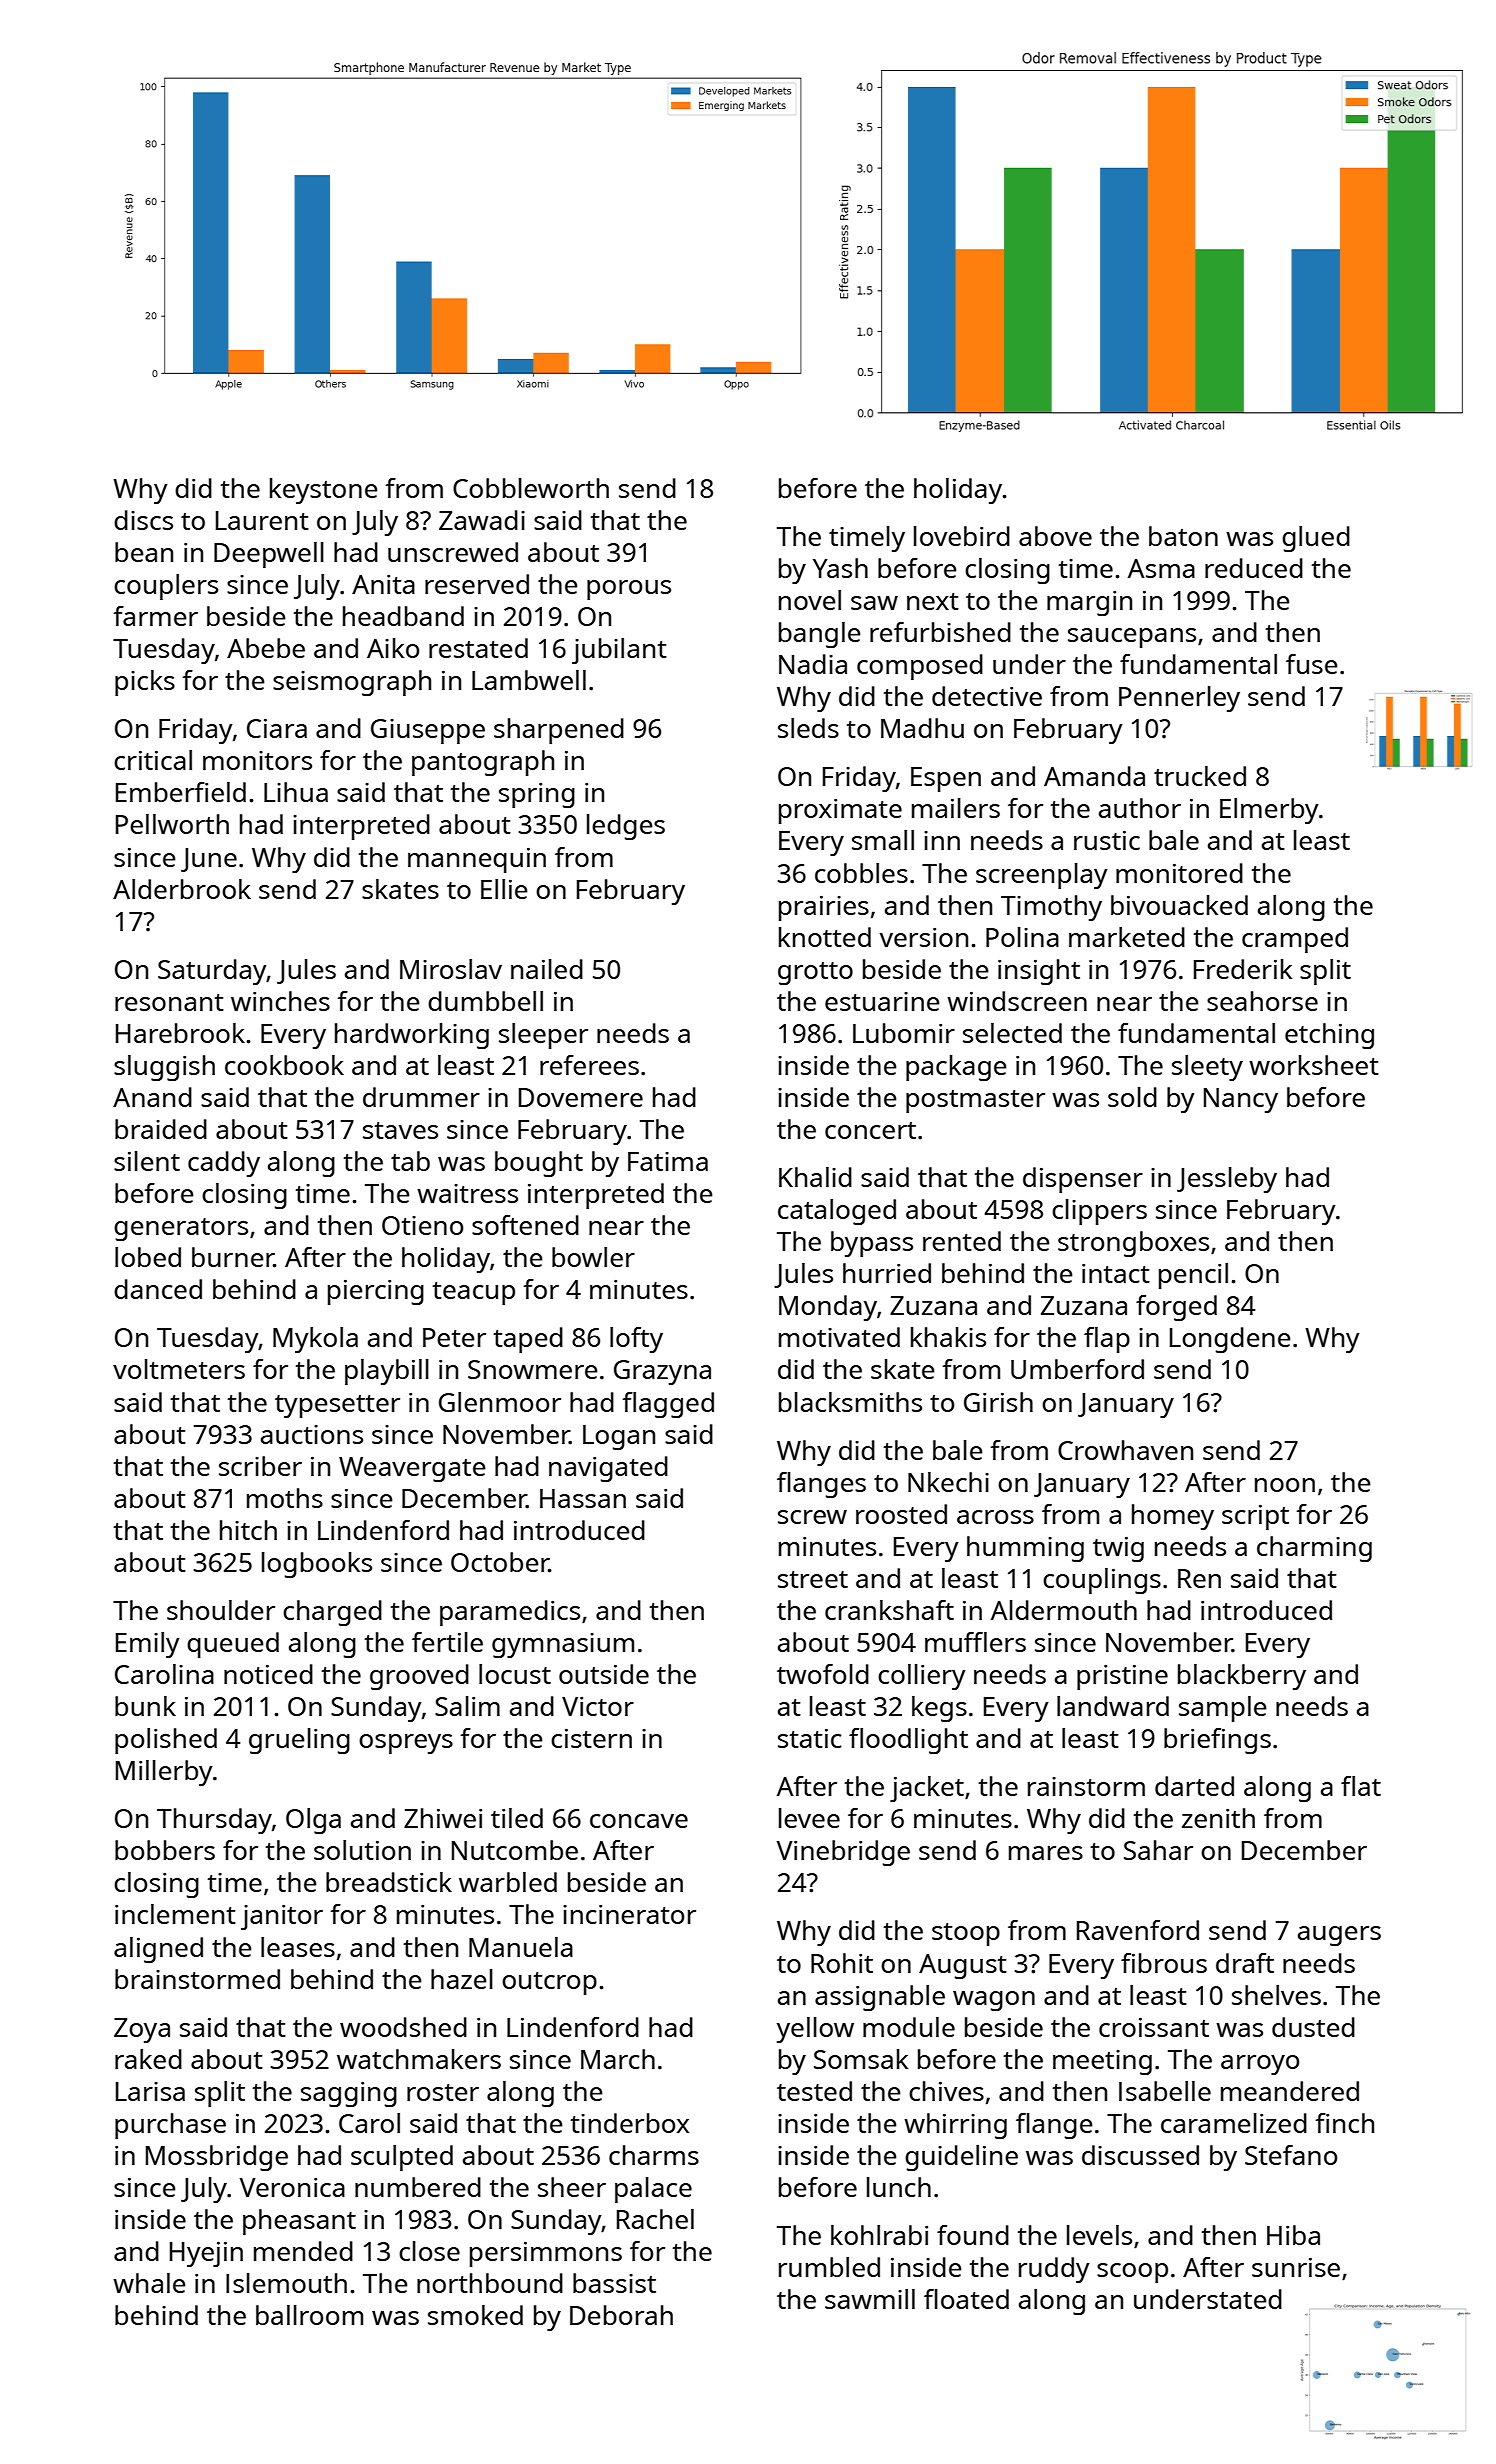 Image resolution: width=1496 pixels, height=2464 pixels. Describe the element at coordinates (217, 2158) in the document. I see `Mossbridge` at that location.
